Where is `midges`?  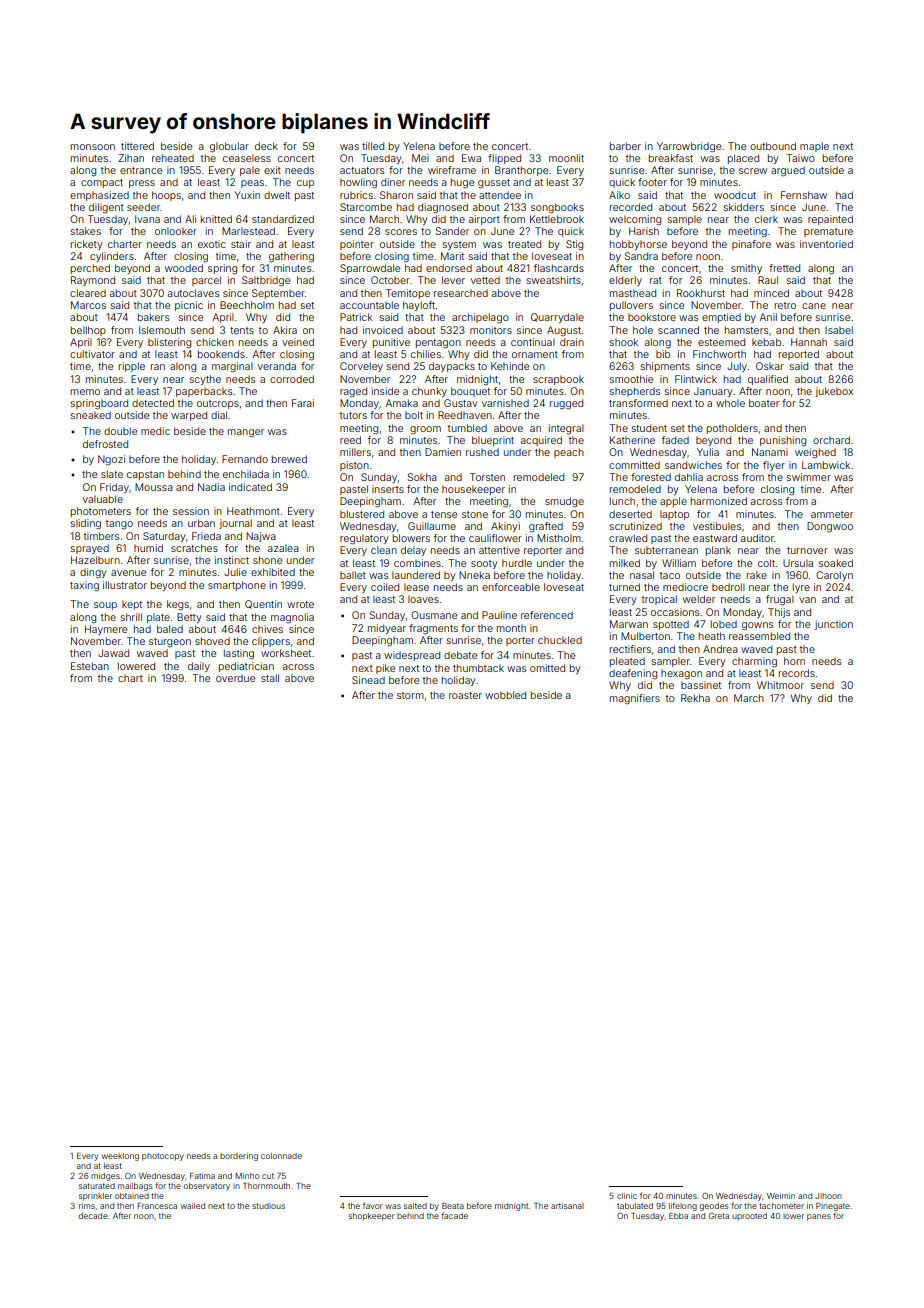
midges is located at coordinates (105, 1177).
